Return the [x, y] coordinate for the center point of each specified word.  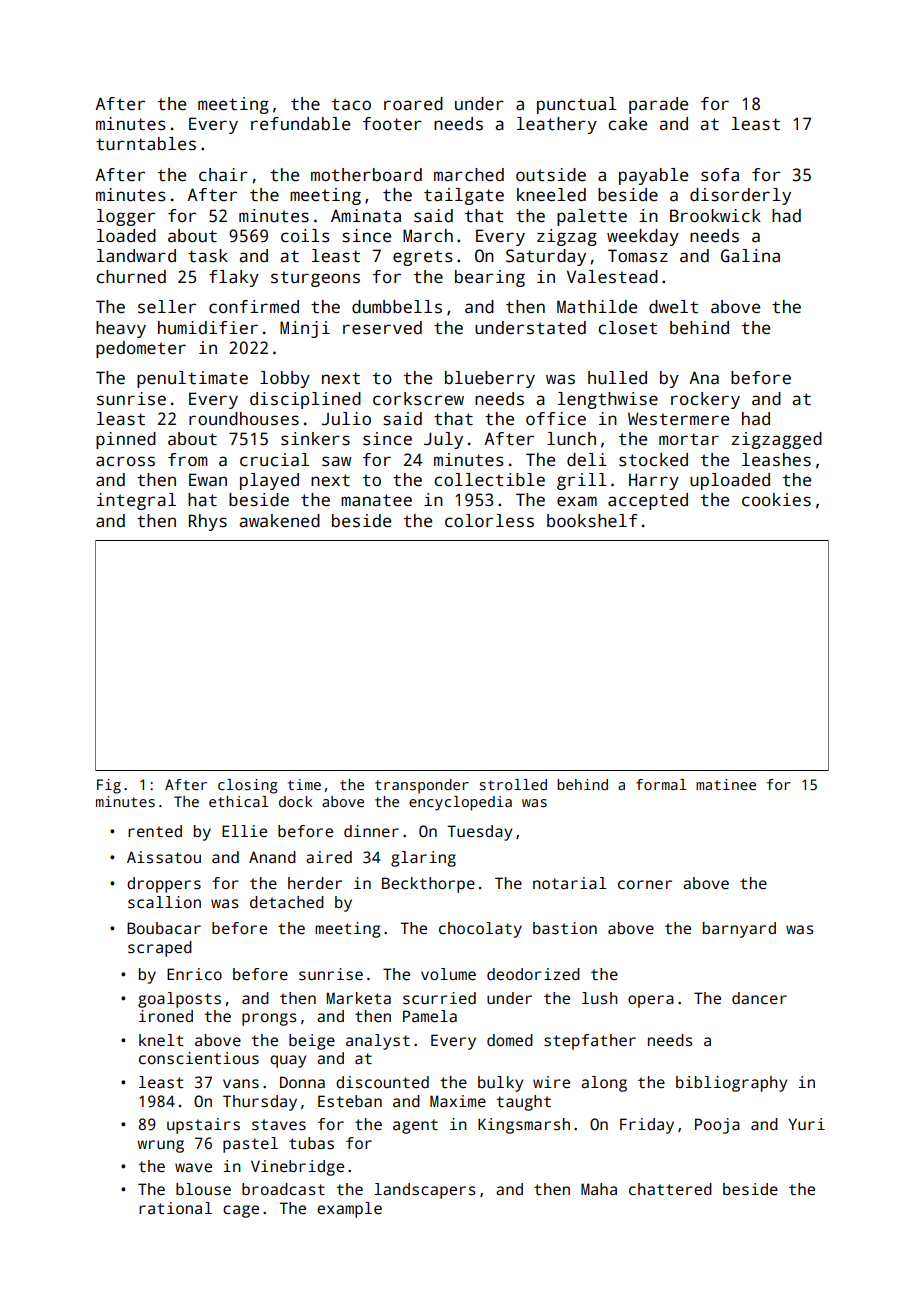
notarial [570, 883]
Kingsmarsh [524, 1126]
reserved [382, 328]
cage [241, 1211]
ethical [239, 801]
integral [136, 501]
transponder [422, 786]
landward [136, 256]
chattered [670, 1189]
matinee [726, 784]
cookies [776, 500]
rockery [705, 400]
